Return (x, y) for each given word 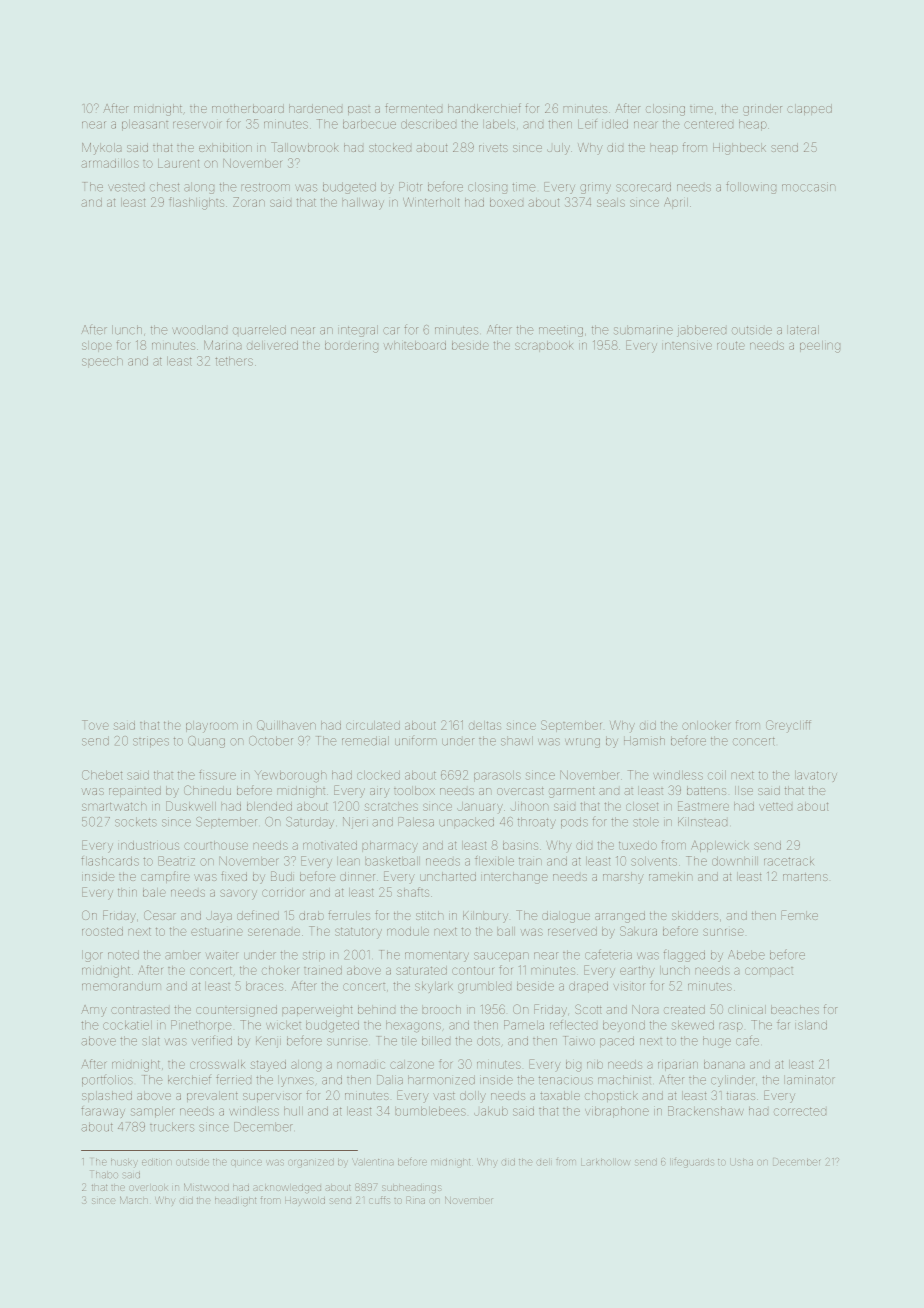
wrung (582, 743)
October (271, 741)
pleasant (145, 125)
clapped (809, 109)
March (134, 1200)
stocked (390, 147)
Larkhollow (605, 1162)
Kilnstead (702, 822)
